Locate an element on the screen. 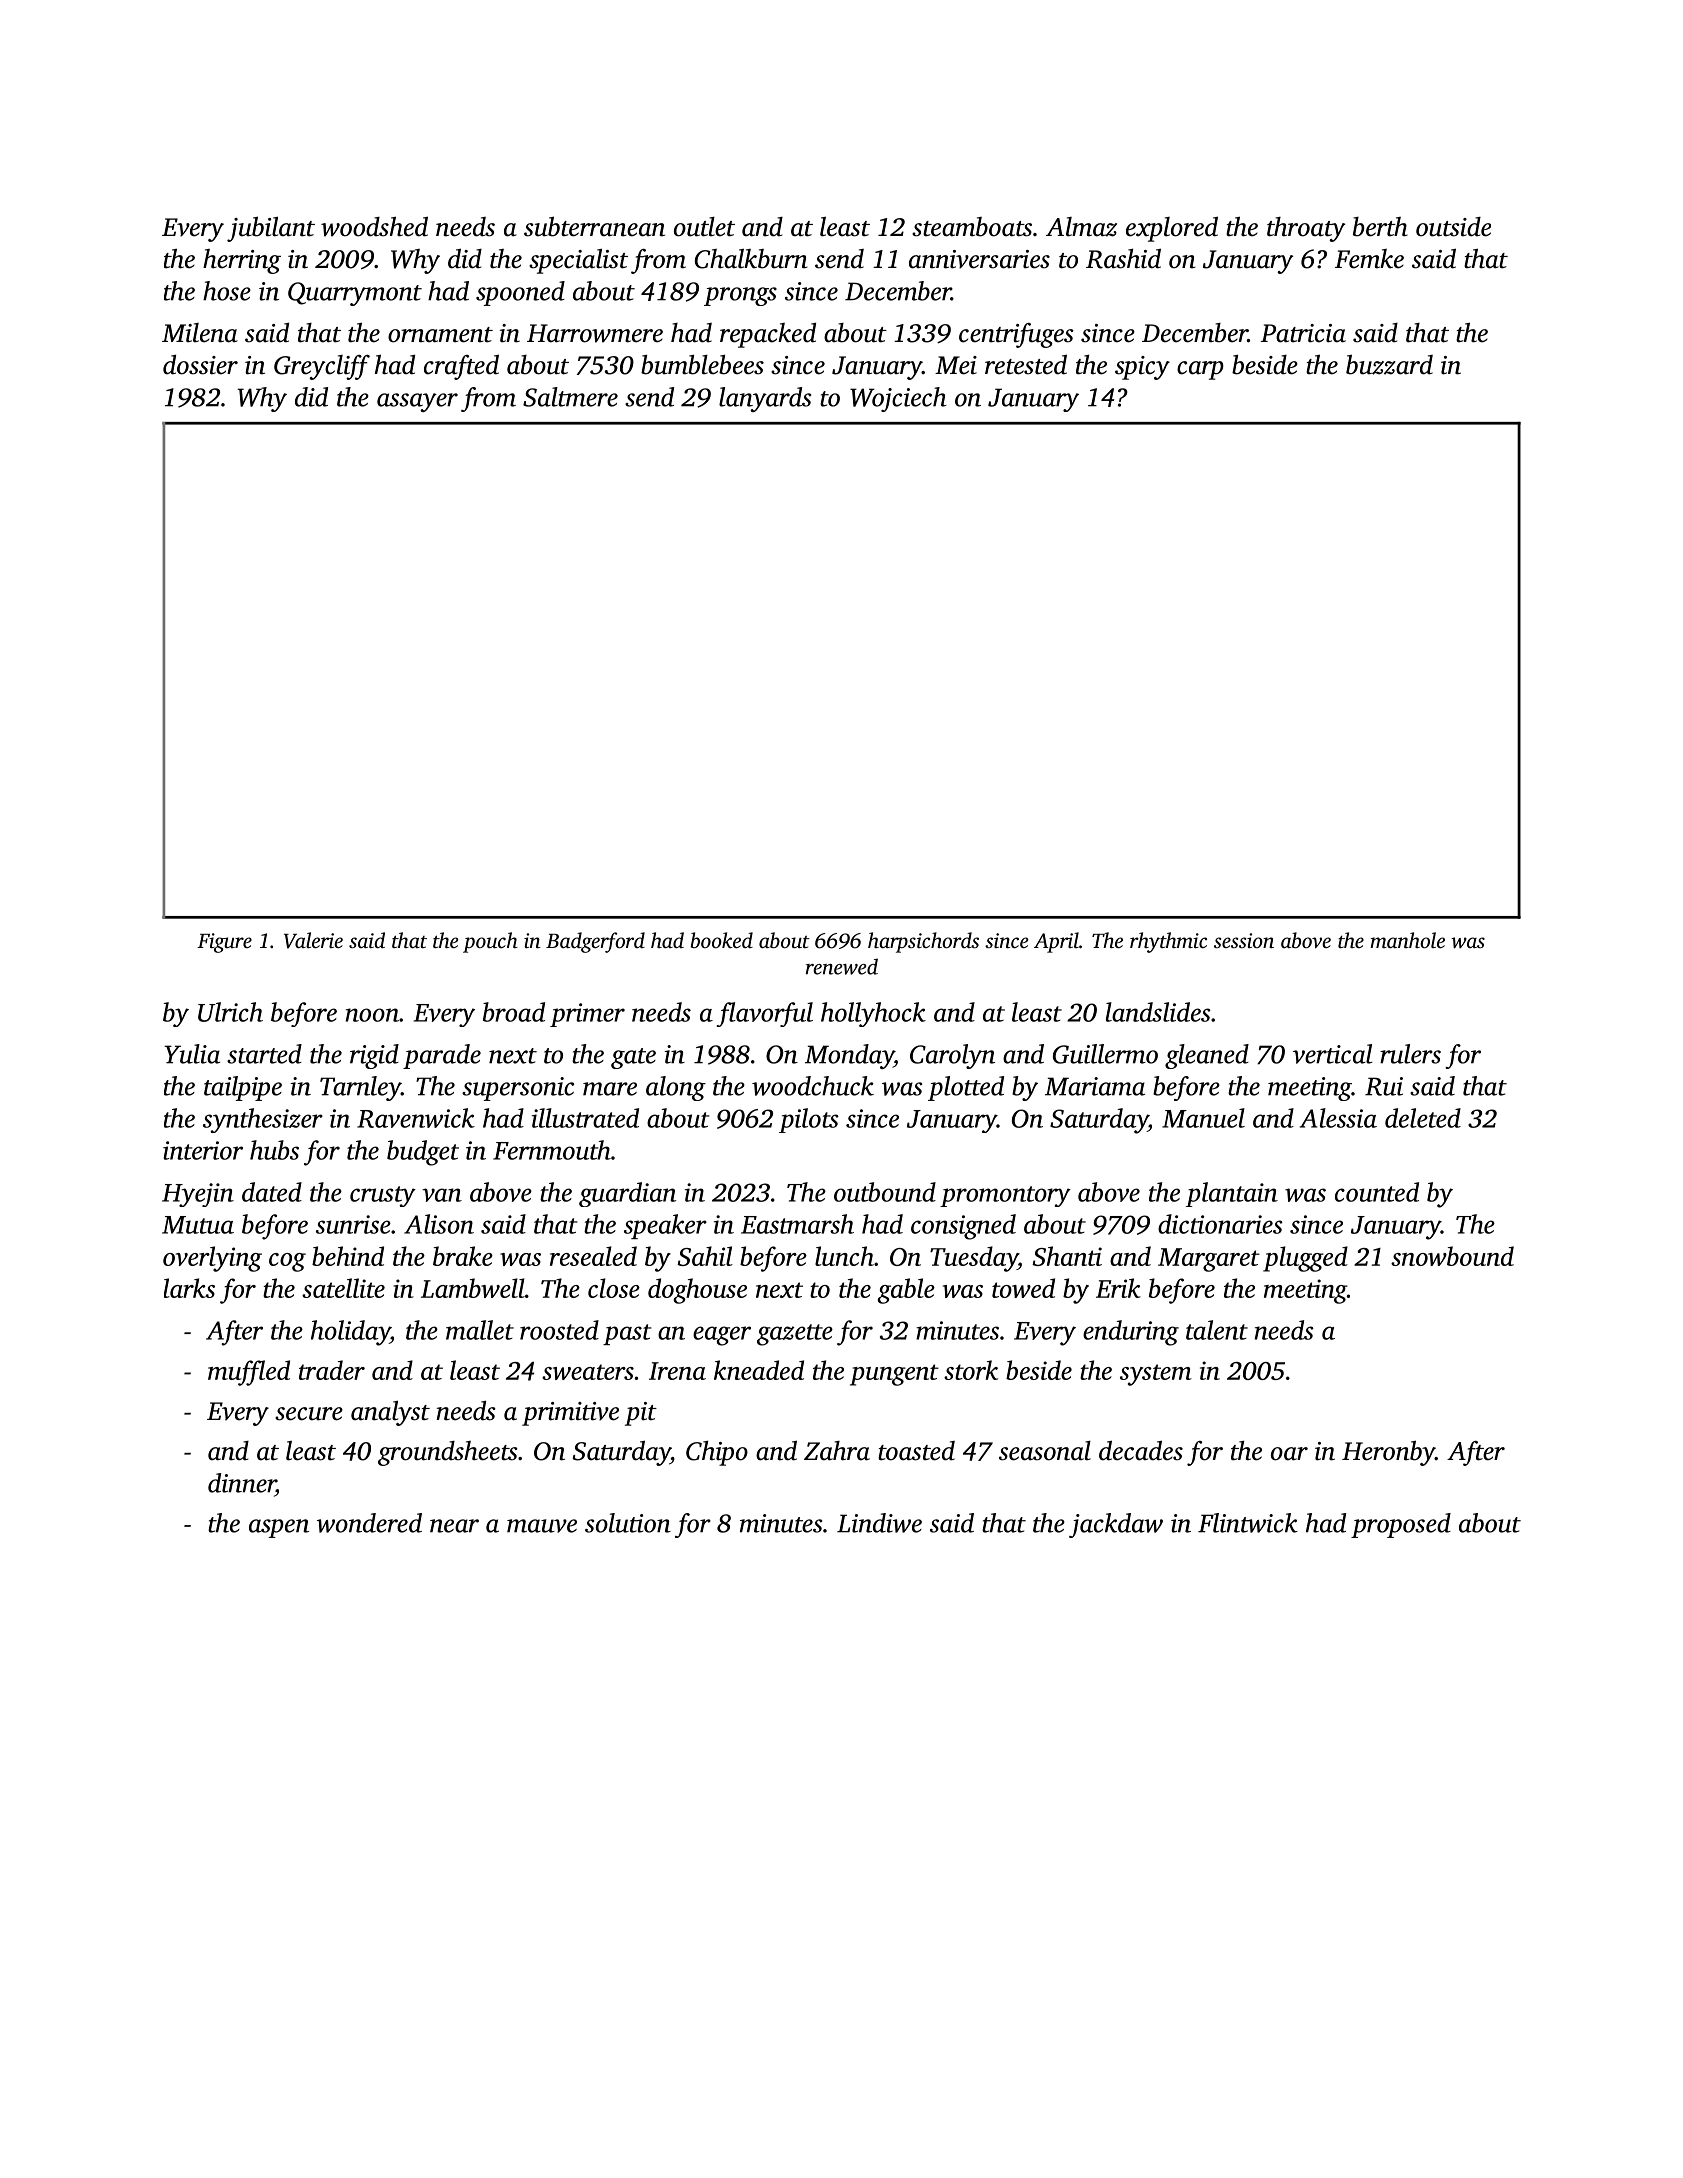  aspen is located at coordinates (279, 1528).
